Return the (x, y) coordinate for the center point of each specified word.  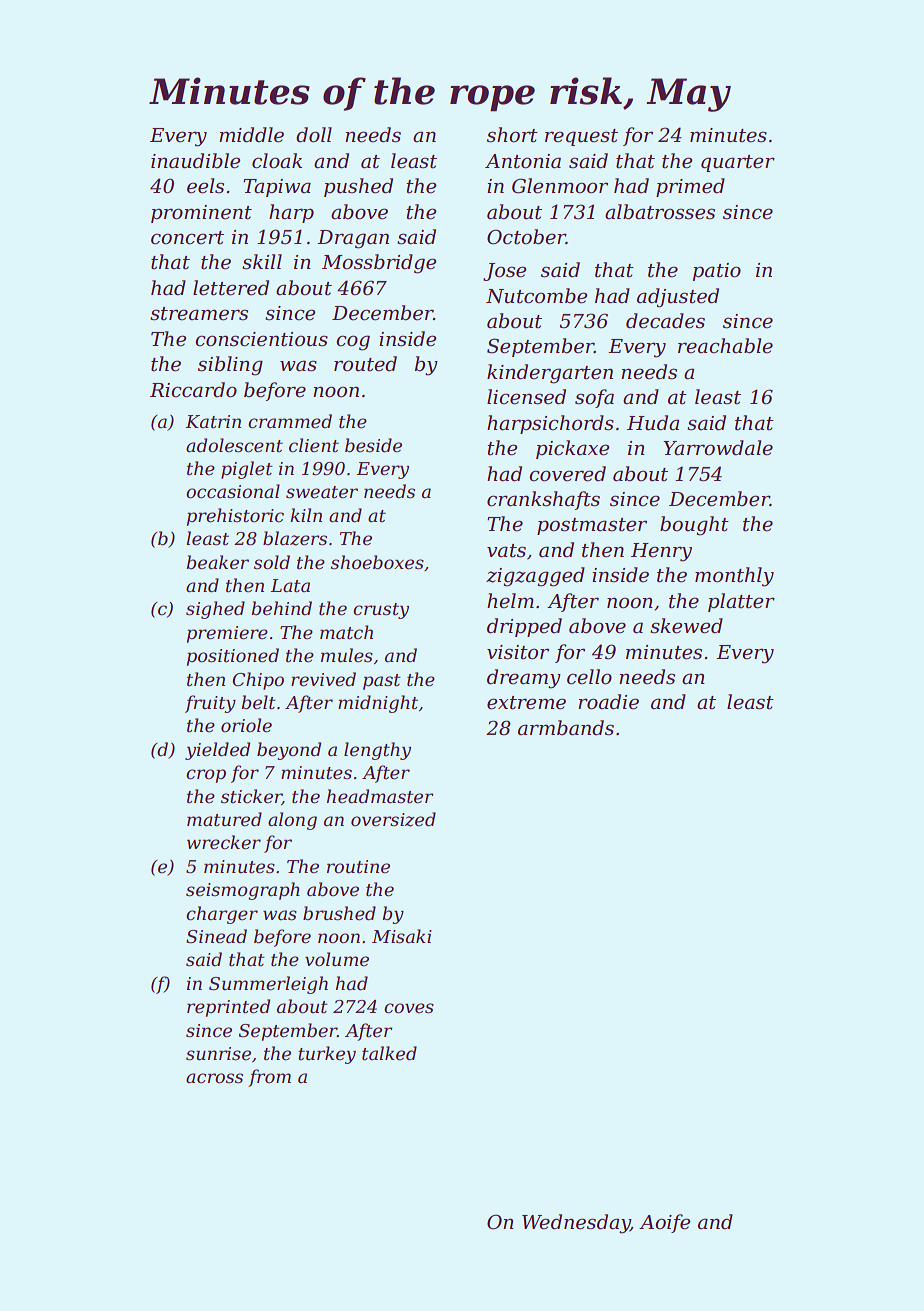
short (512, 135)
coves (409, 1008)
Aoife (664, 1223)
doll (314, 135)
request (581, 137)
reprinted (228, 1008)
